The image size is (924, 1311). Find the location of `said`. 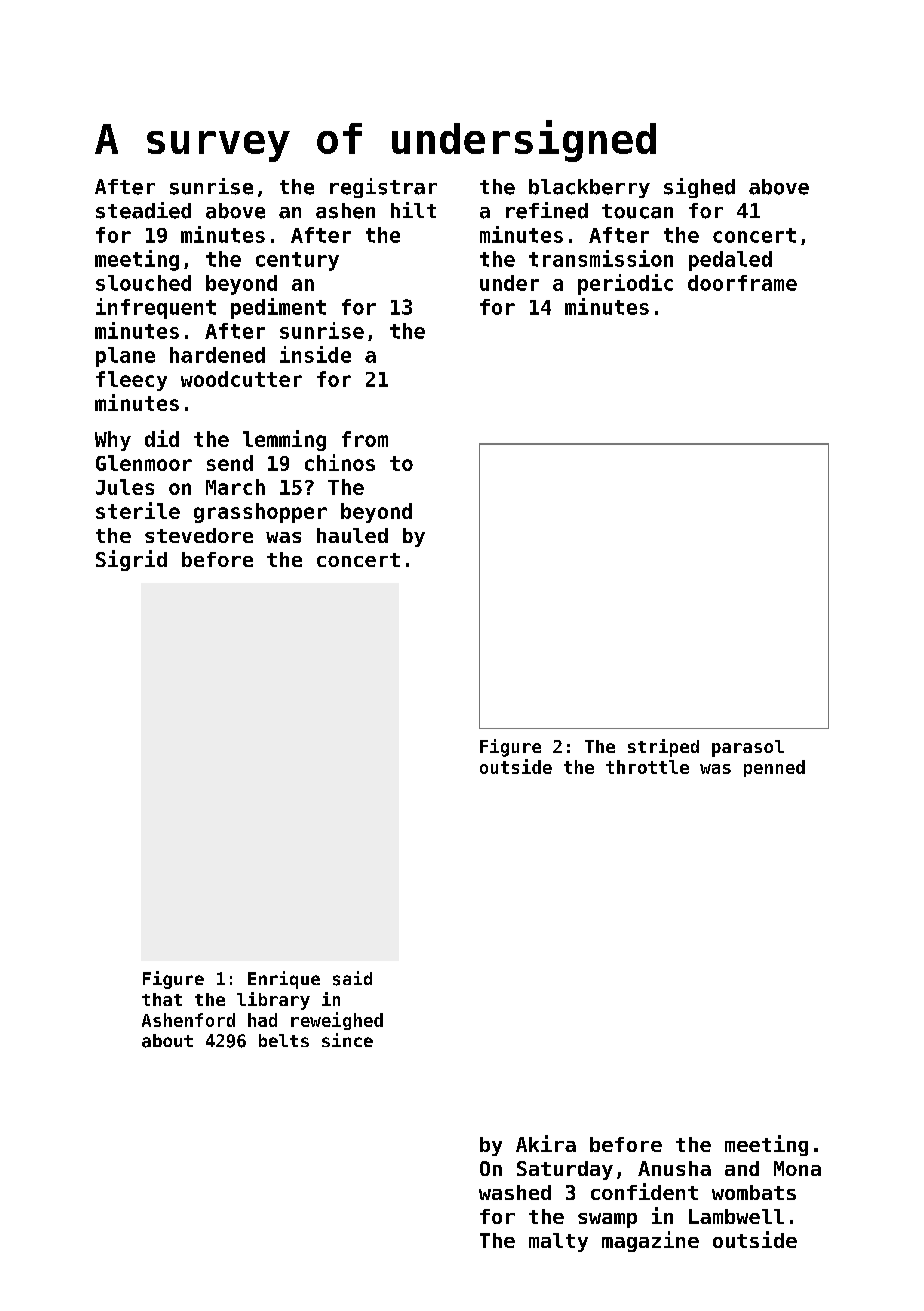

said is located at coordinates (352, 978).
